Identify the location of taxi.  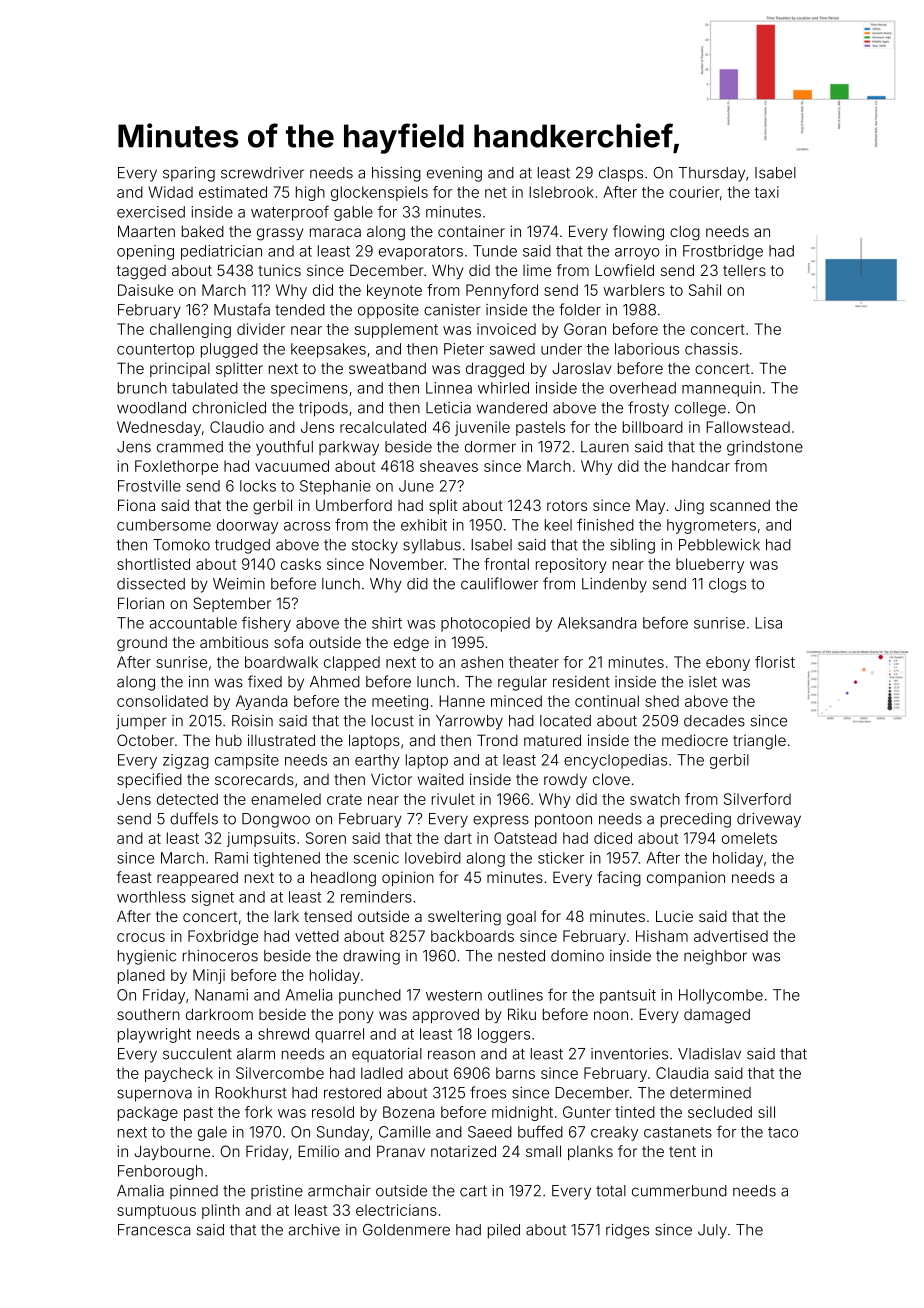
(766, 192).
